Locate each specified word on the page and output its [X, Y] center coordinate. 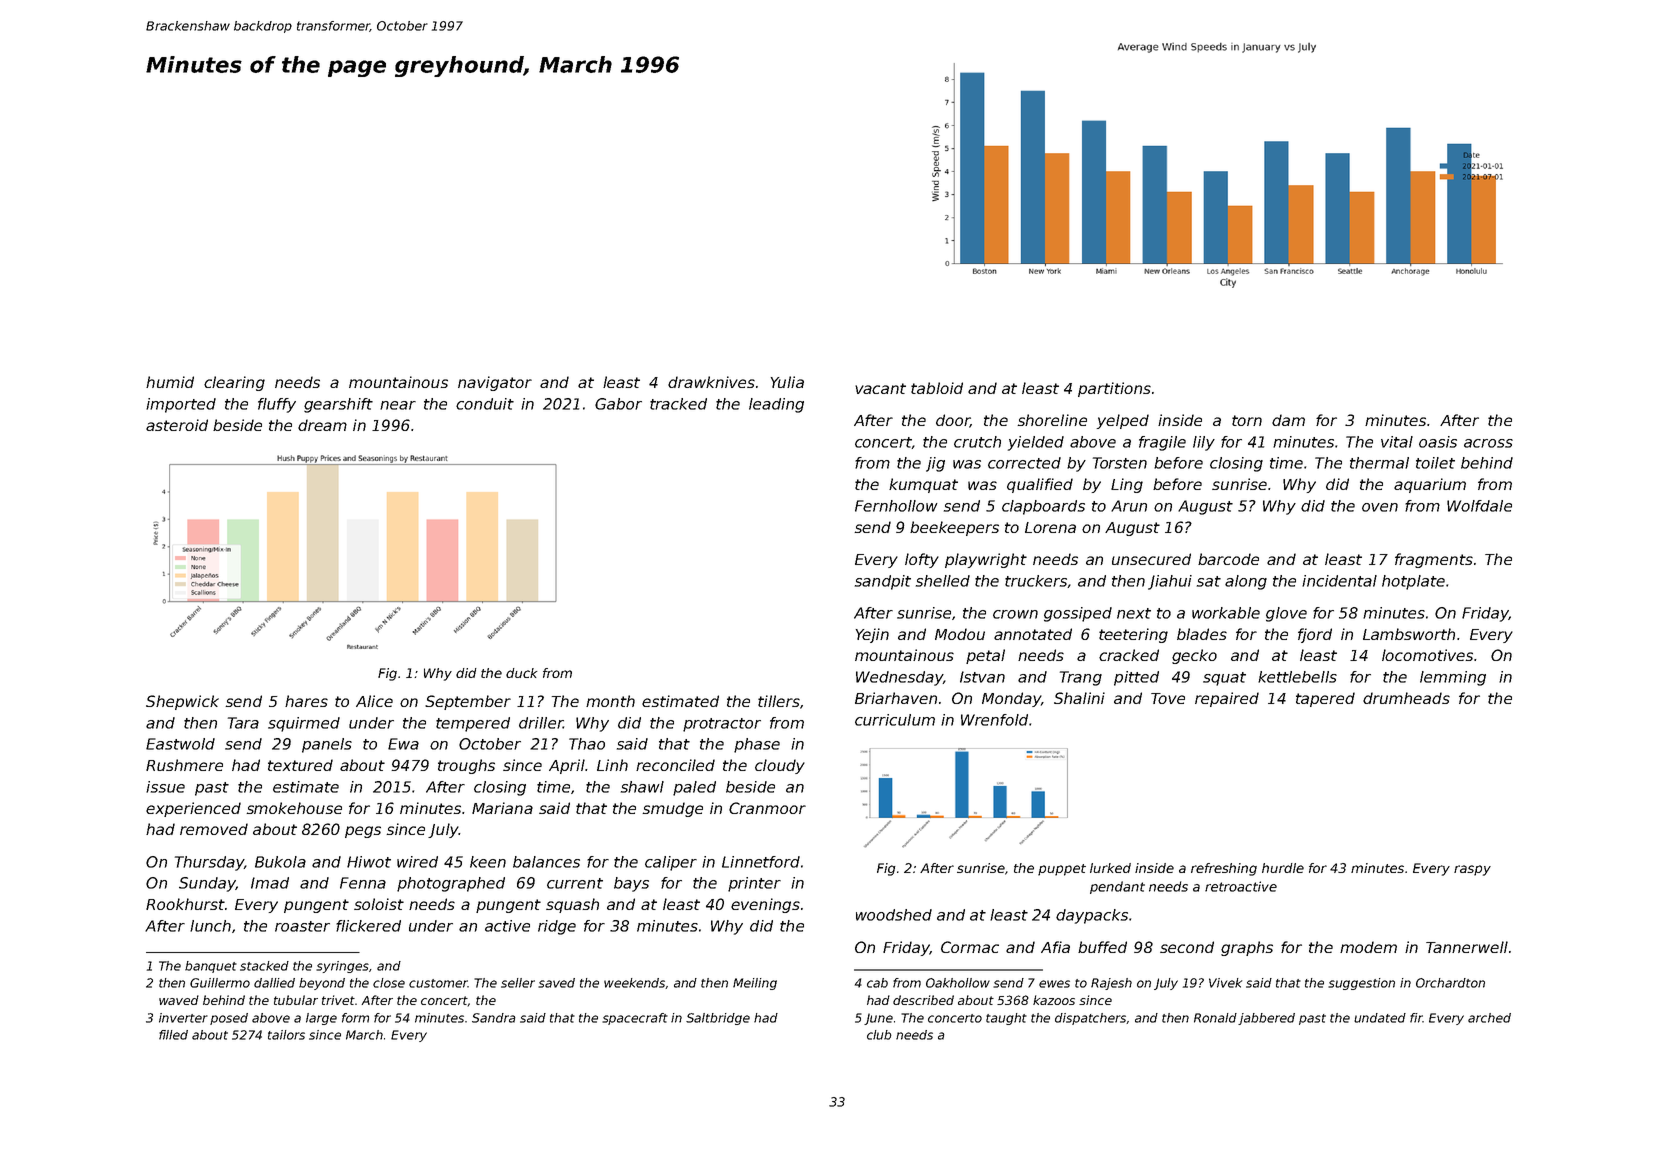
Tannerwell [1467, 947]
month [610, 701]
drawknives [711, 382]
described [923, 1000]
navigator [495, 383]
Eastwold [180, 744]
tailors [286, 1035]
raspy [1472, 870]
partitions [1114, 389]
